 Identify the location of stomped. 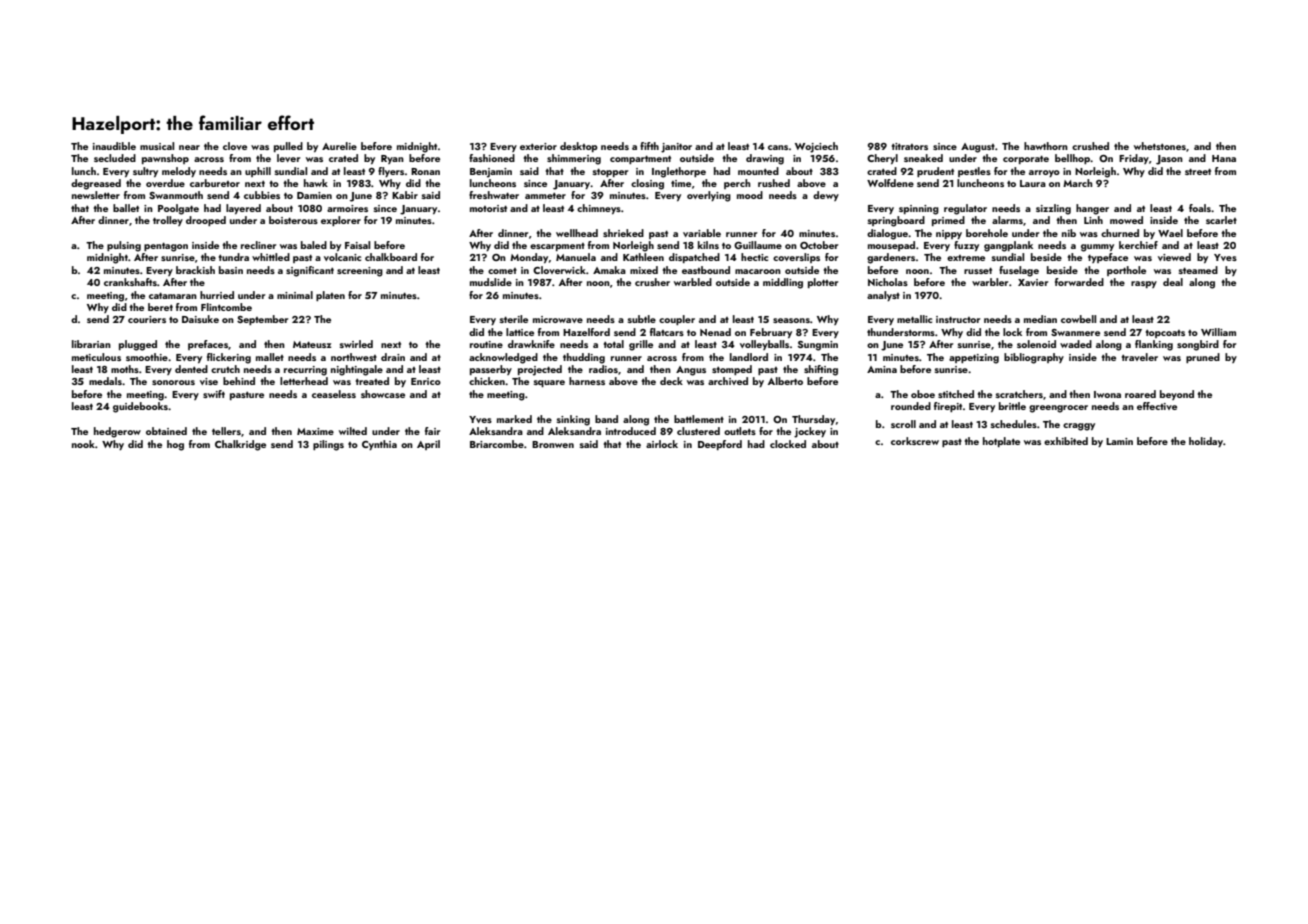
(732, 370).
